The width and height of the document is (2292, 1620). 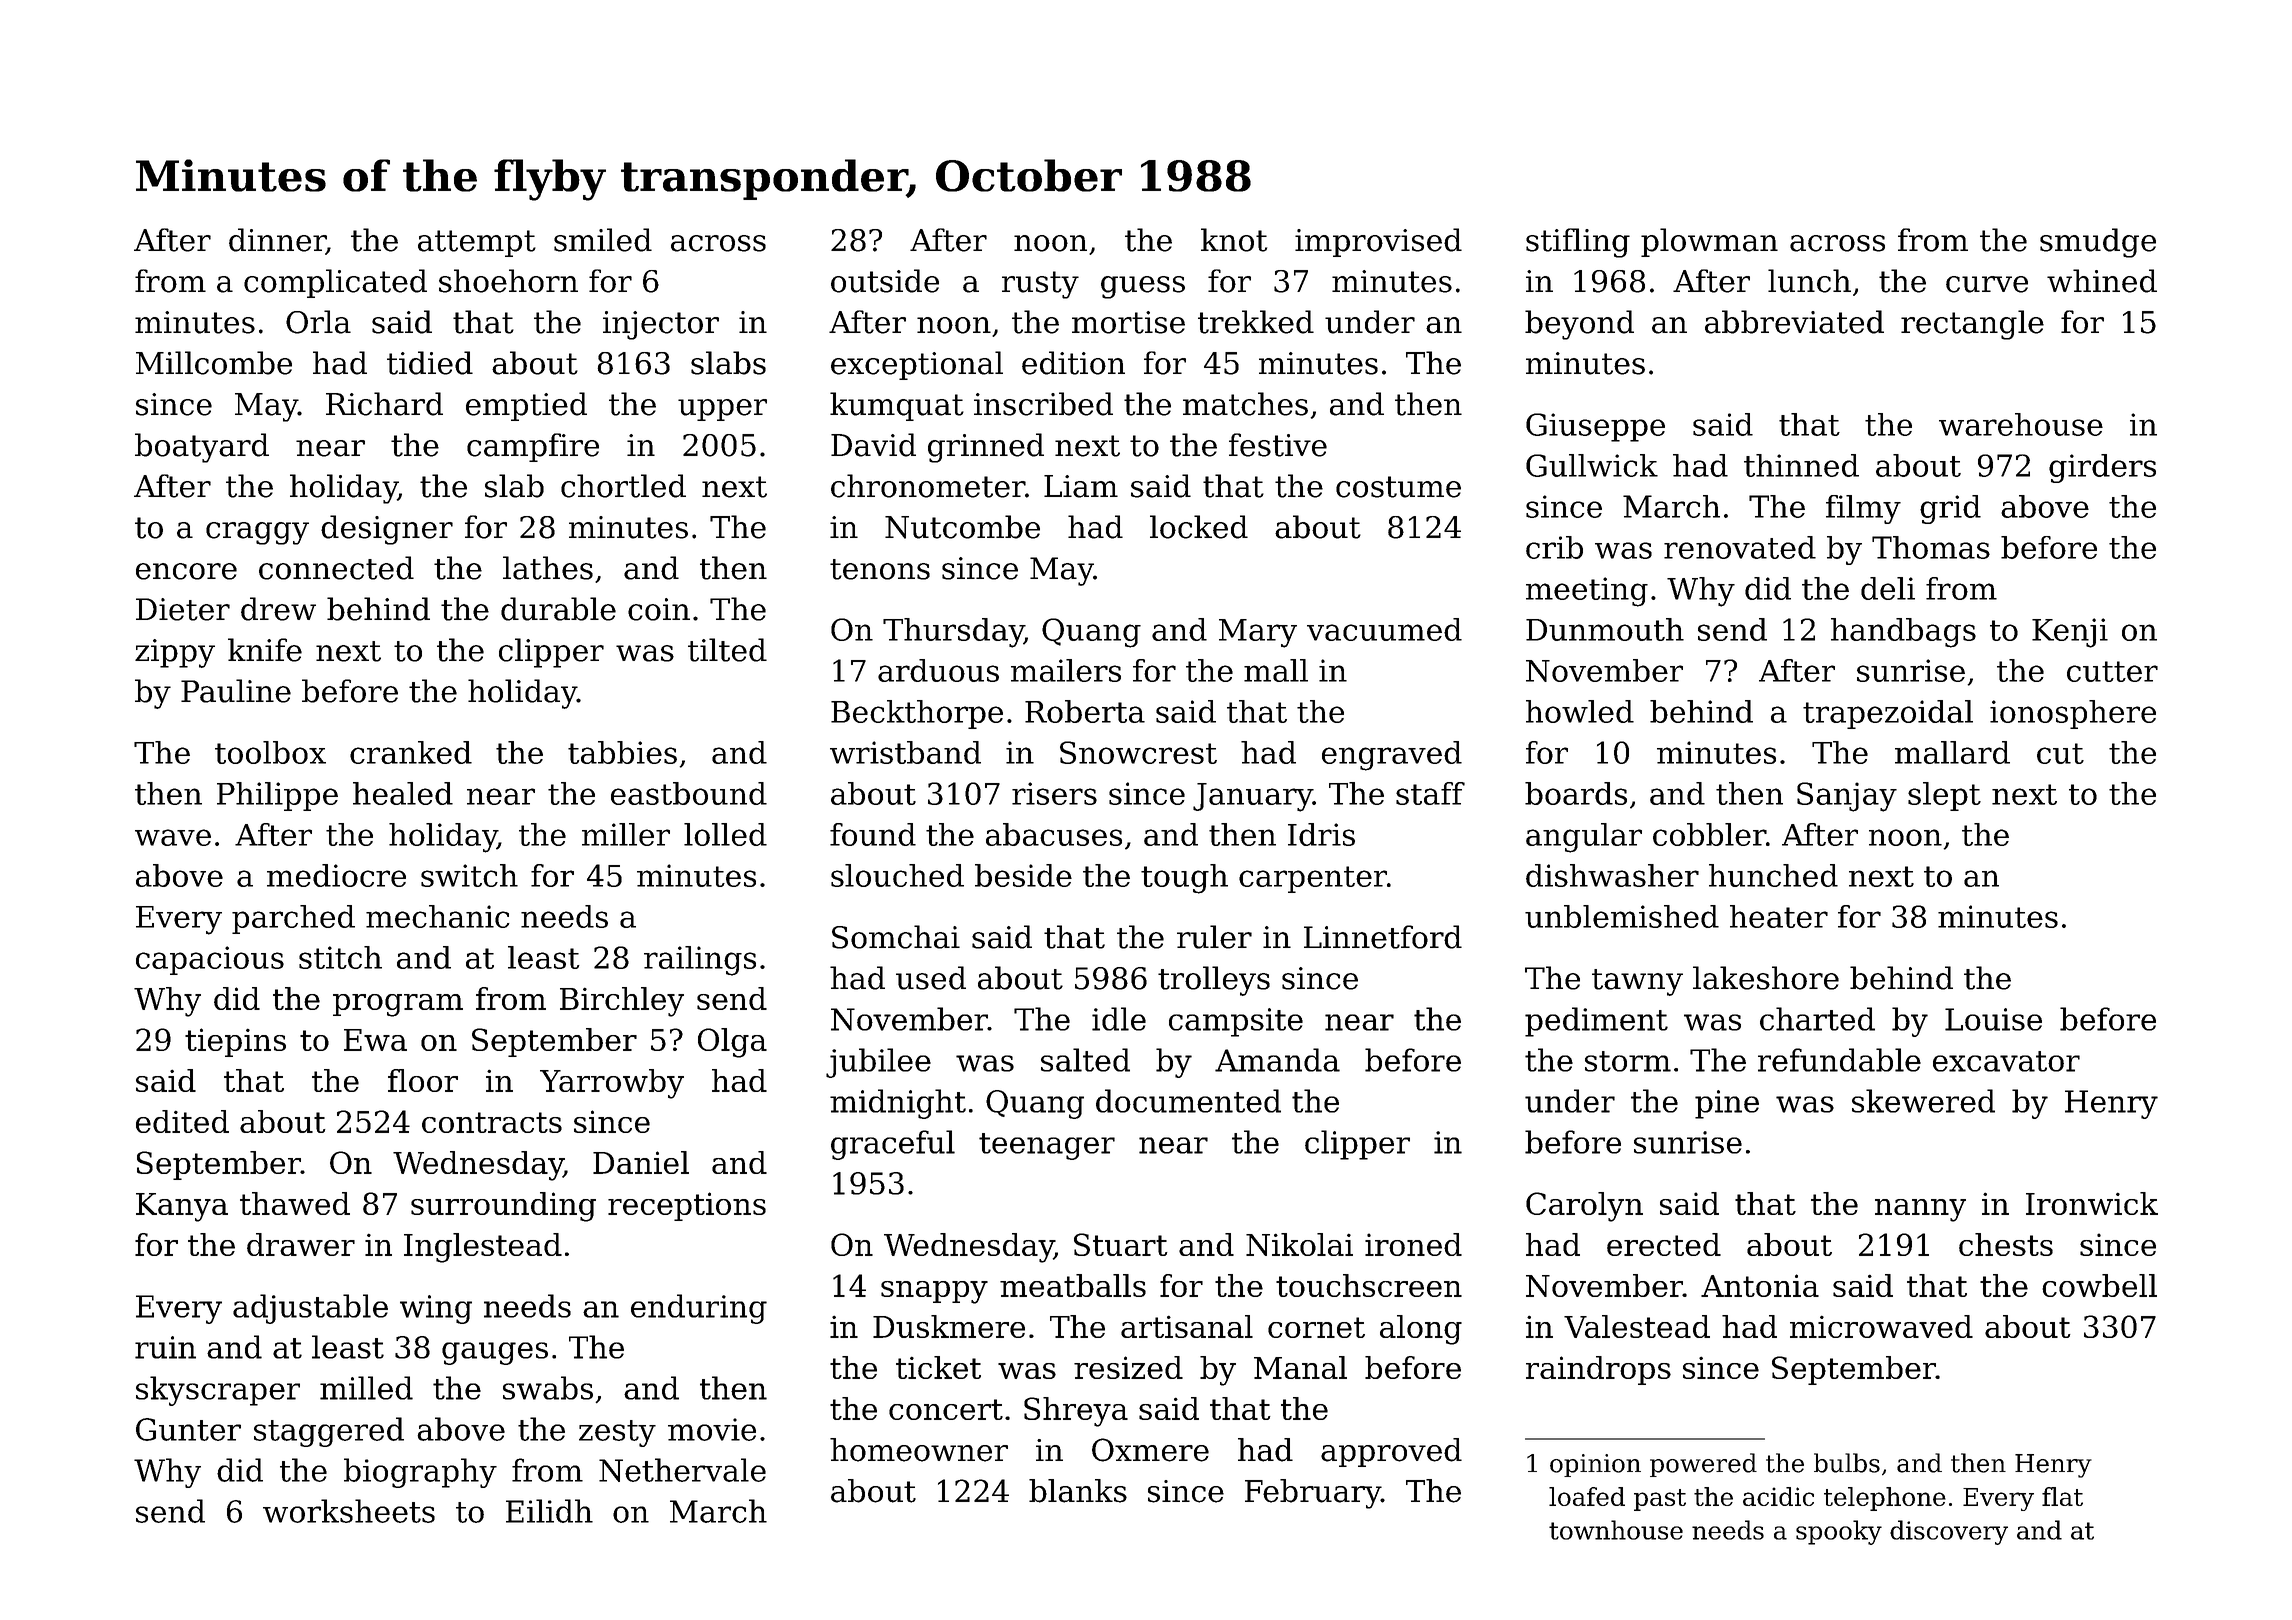 What do you see at coordinates (603, 240) in the document?
I see `smiled` at bounding box center [603, 240].
